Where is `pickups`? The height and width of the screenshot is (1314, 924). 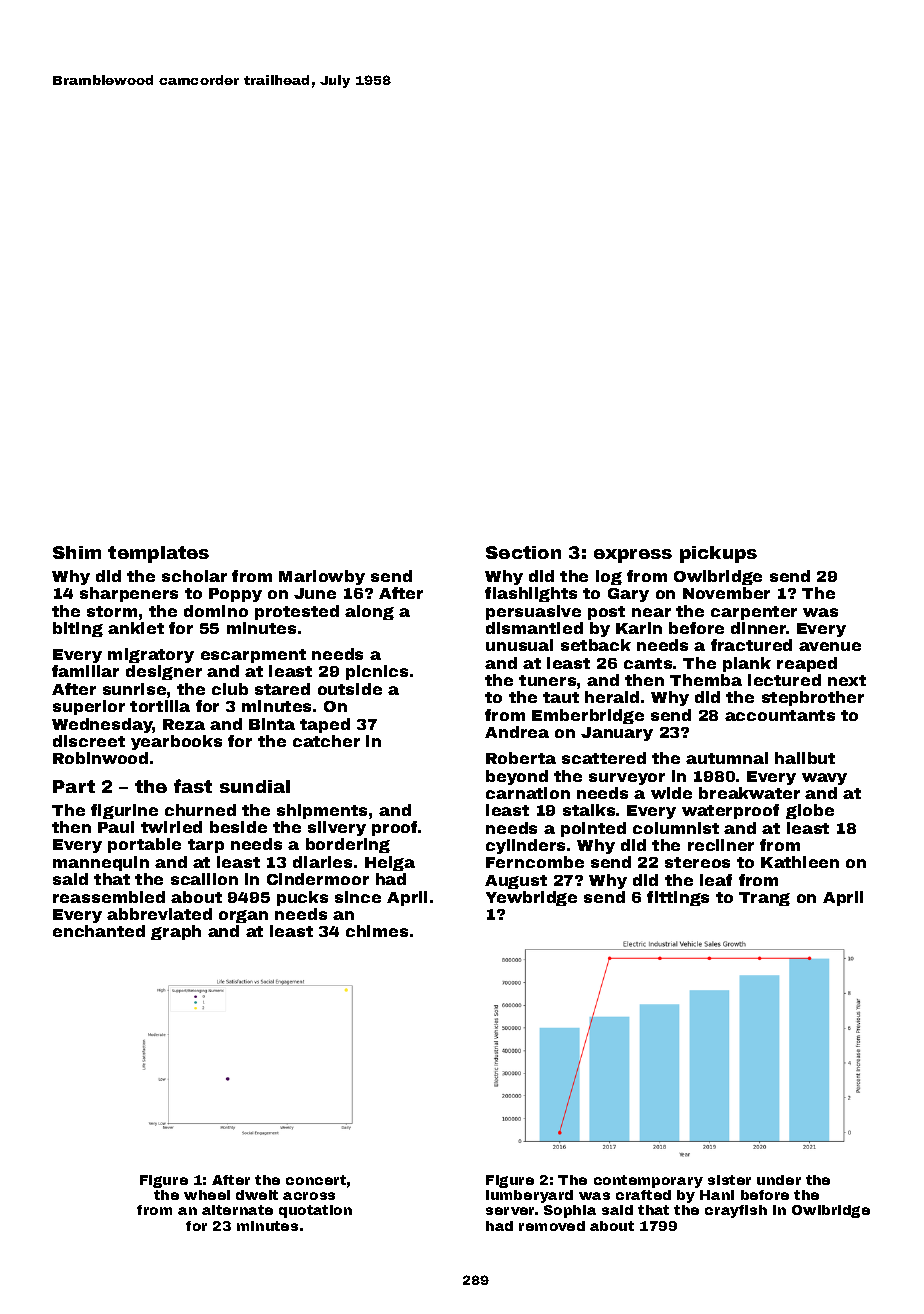 pickups is located at coordinates (718, 554).
